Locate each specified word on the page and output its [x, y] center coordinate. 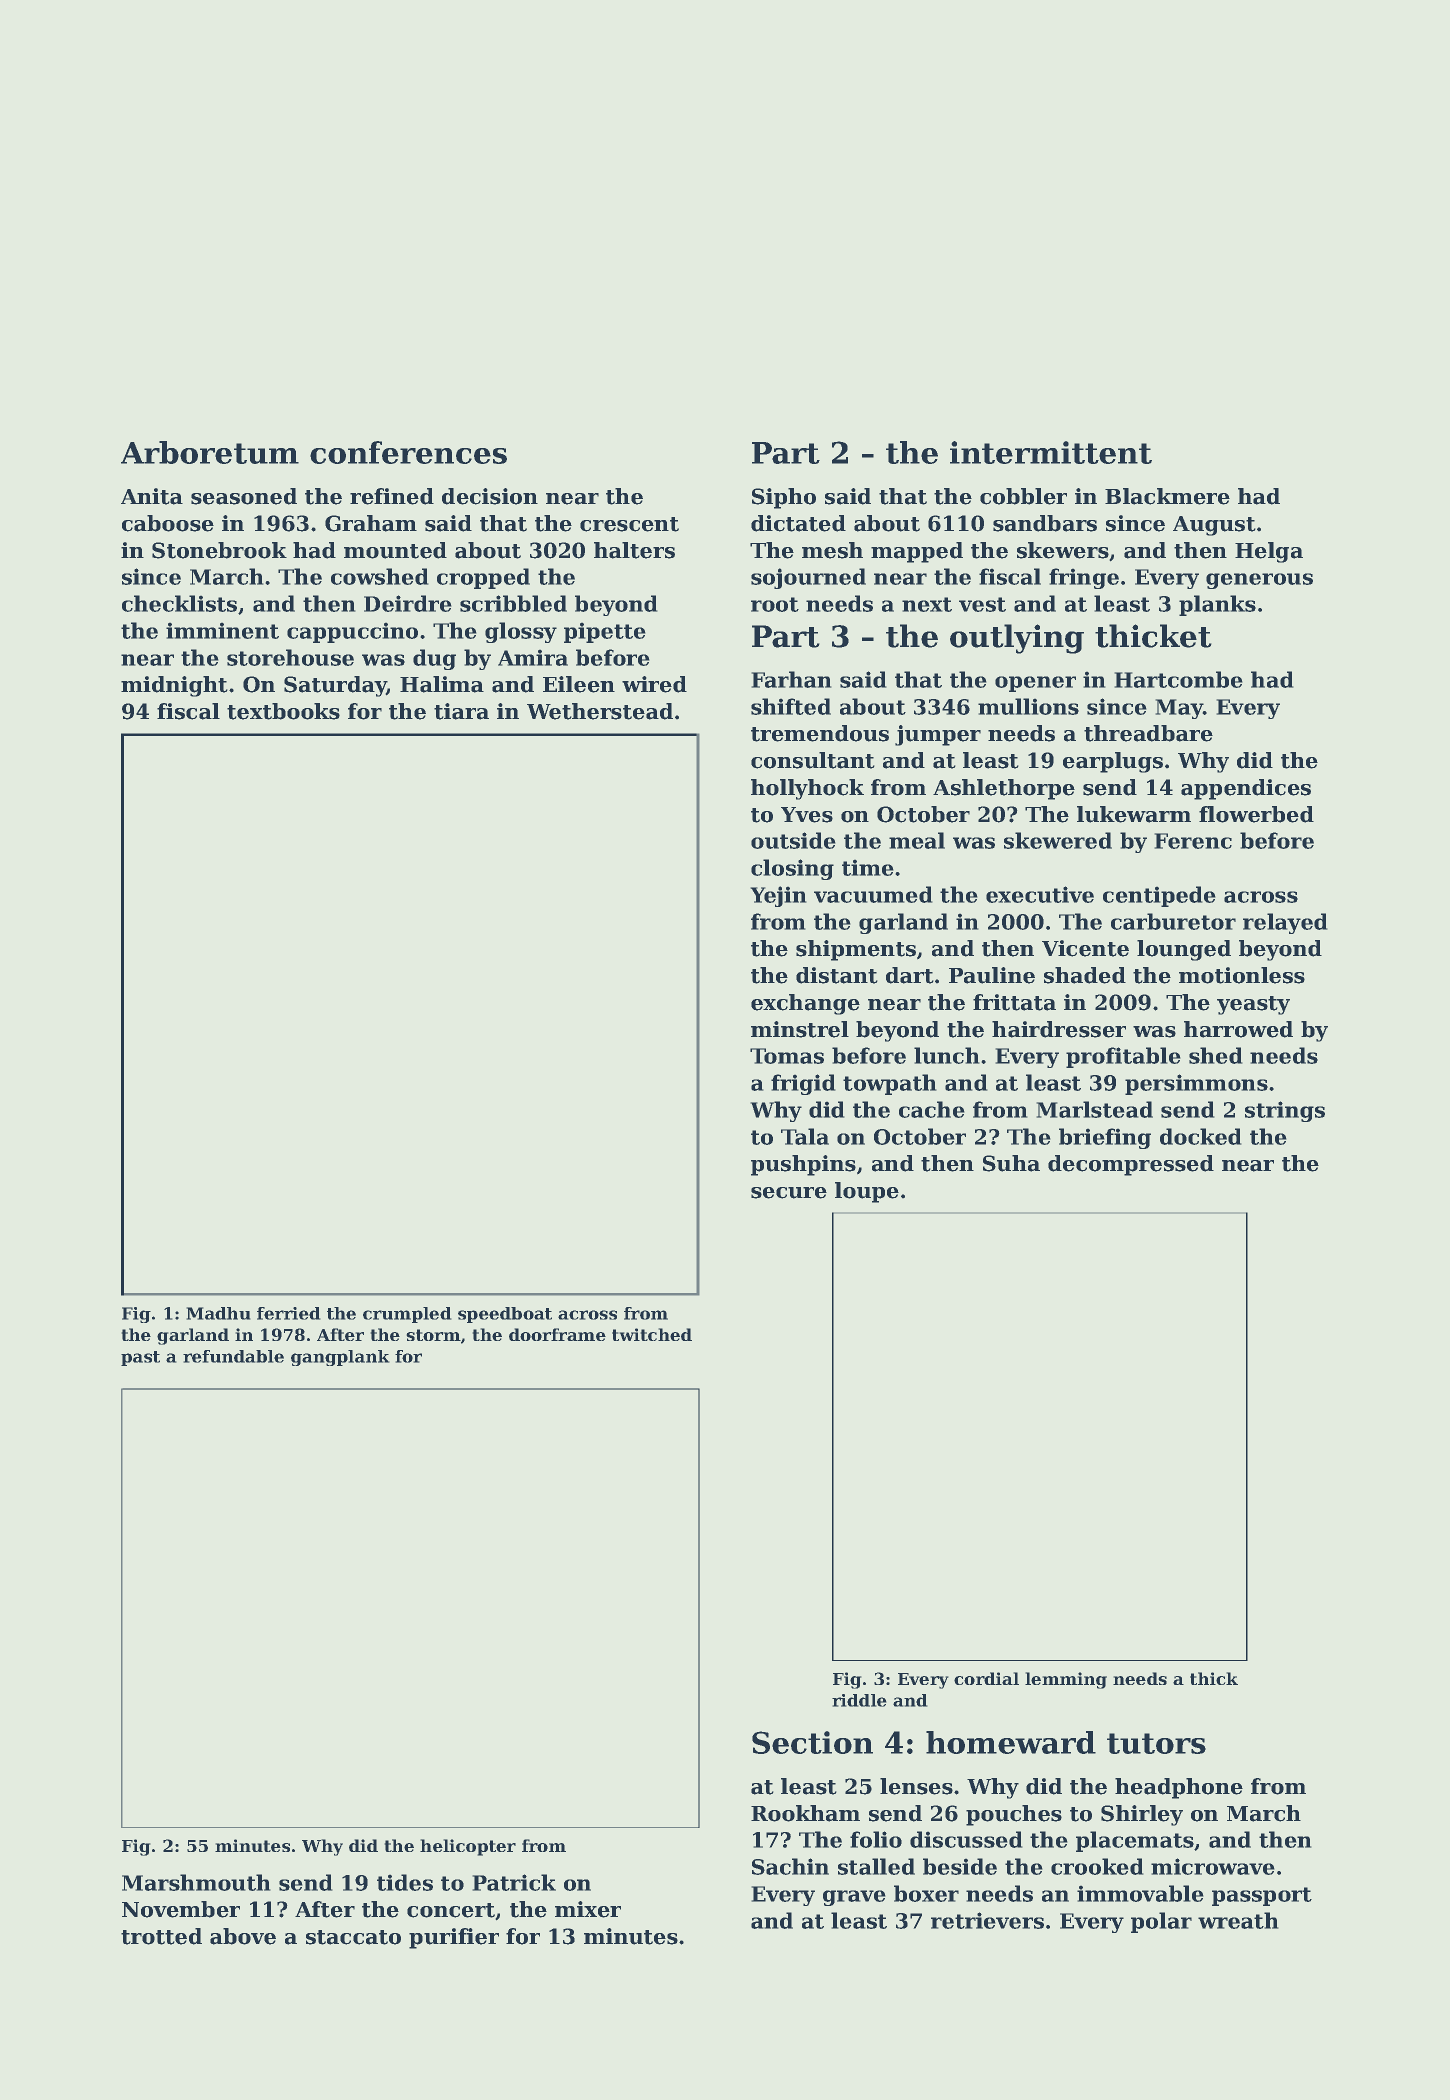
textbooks [283, 711]
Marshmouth [196, 1882]
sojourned [808, 578]
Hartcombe [1178, 679]
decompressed [1131, 1165]
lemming [1066, 1680]
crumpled [407, 1315]
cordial [986, 1678]
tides [405, 1882]
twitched [652, 1334]
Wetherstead [600, 711]
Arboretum [210, 452]
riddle [859, 1700]
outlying [1017, 639]
